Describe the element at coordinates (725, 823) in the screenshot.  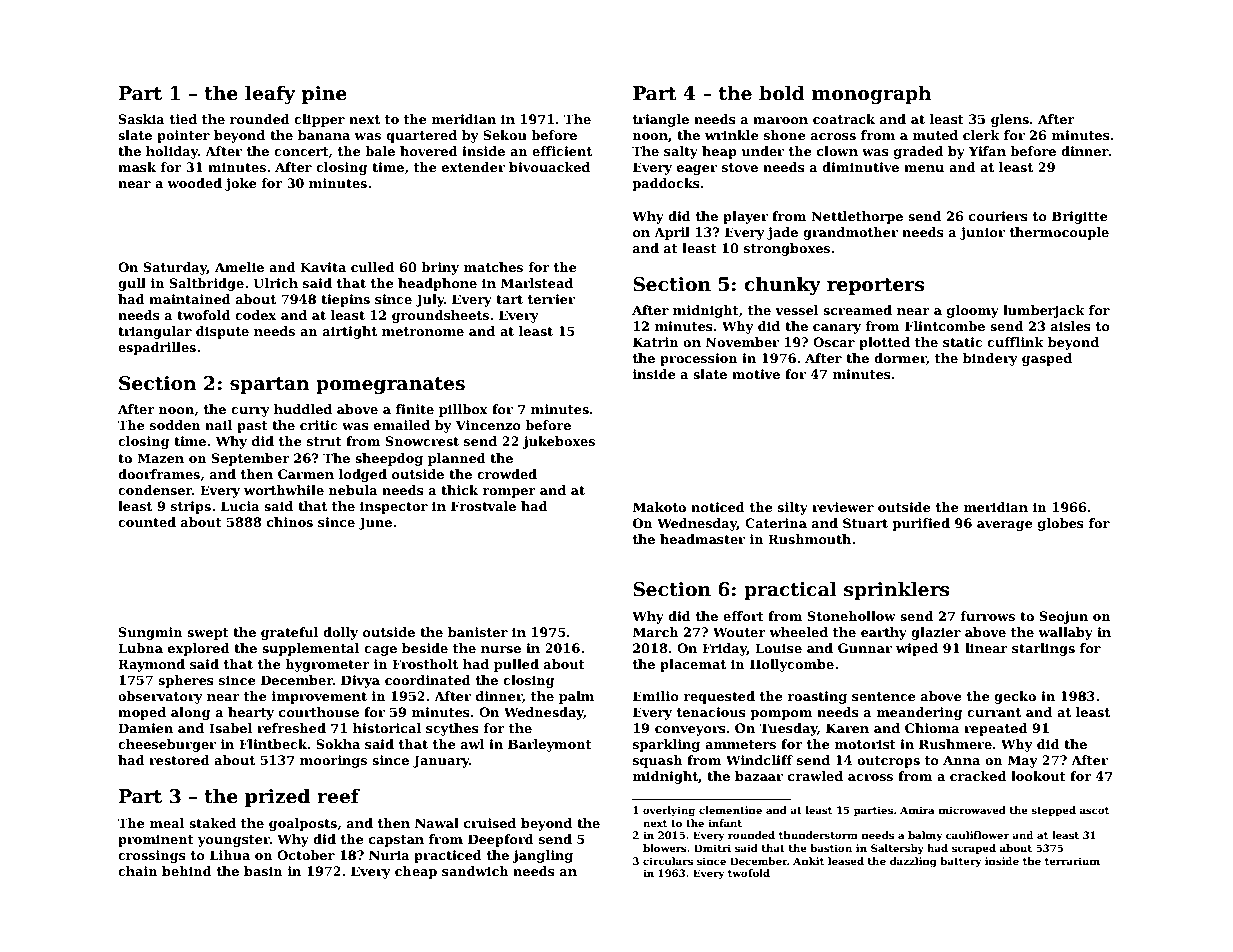
I see `infant` at that location.
